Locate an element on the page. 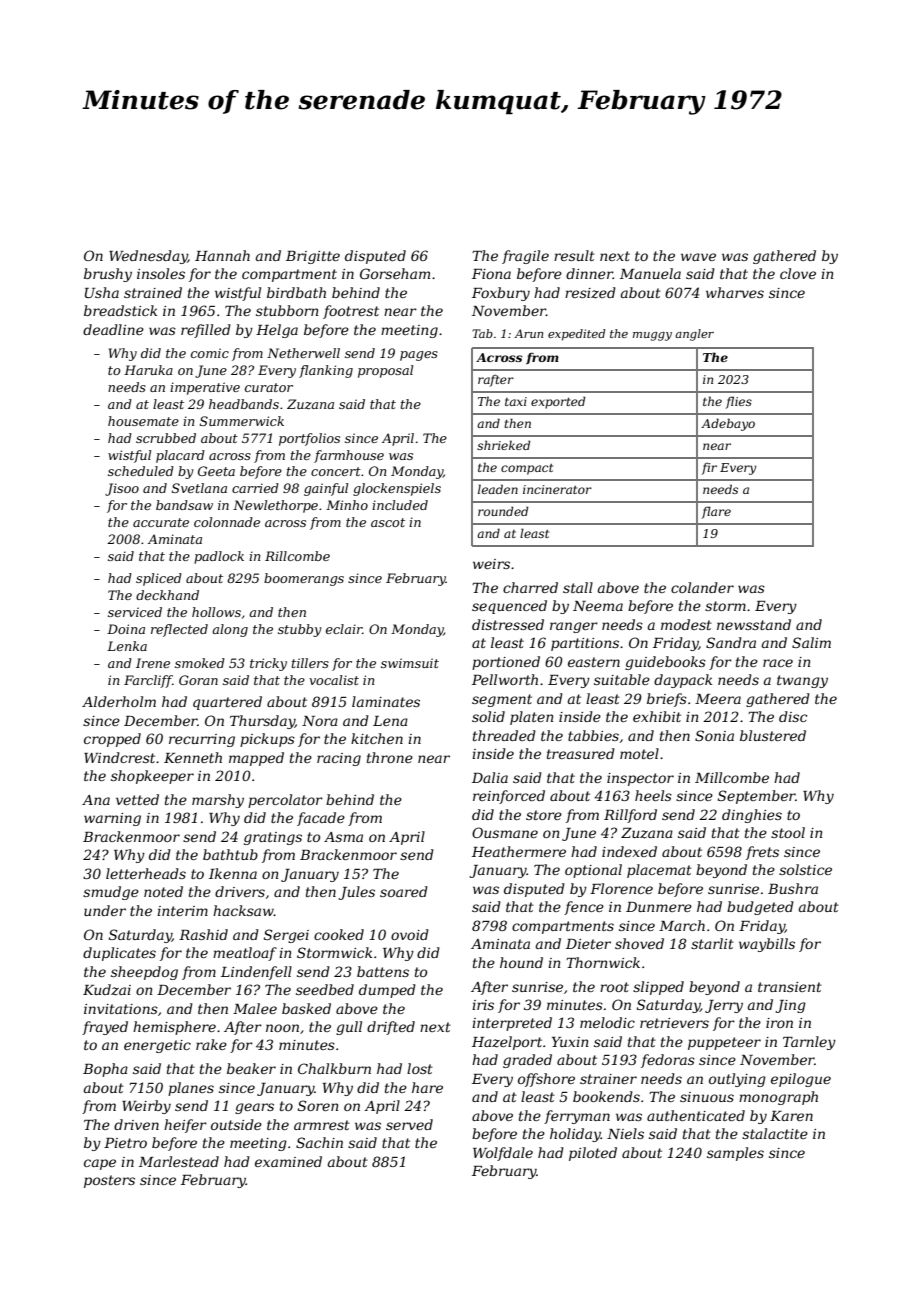 The image size is (924, 1308). dumped is located at coordinates (387, 991).
